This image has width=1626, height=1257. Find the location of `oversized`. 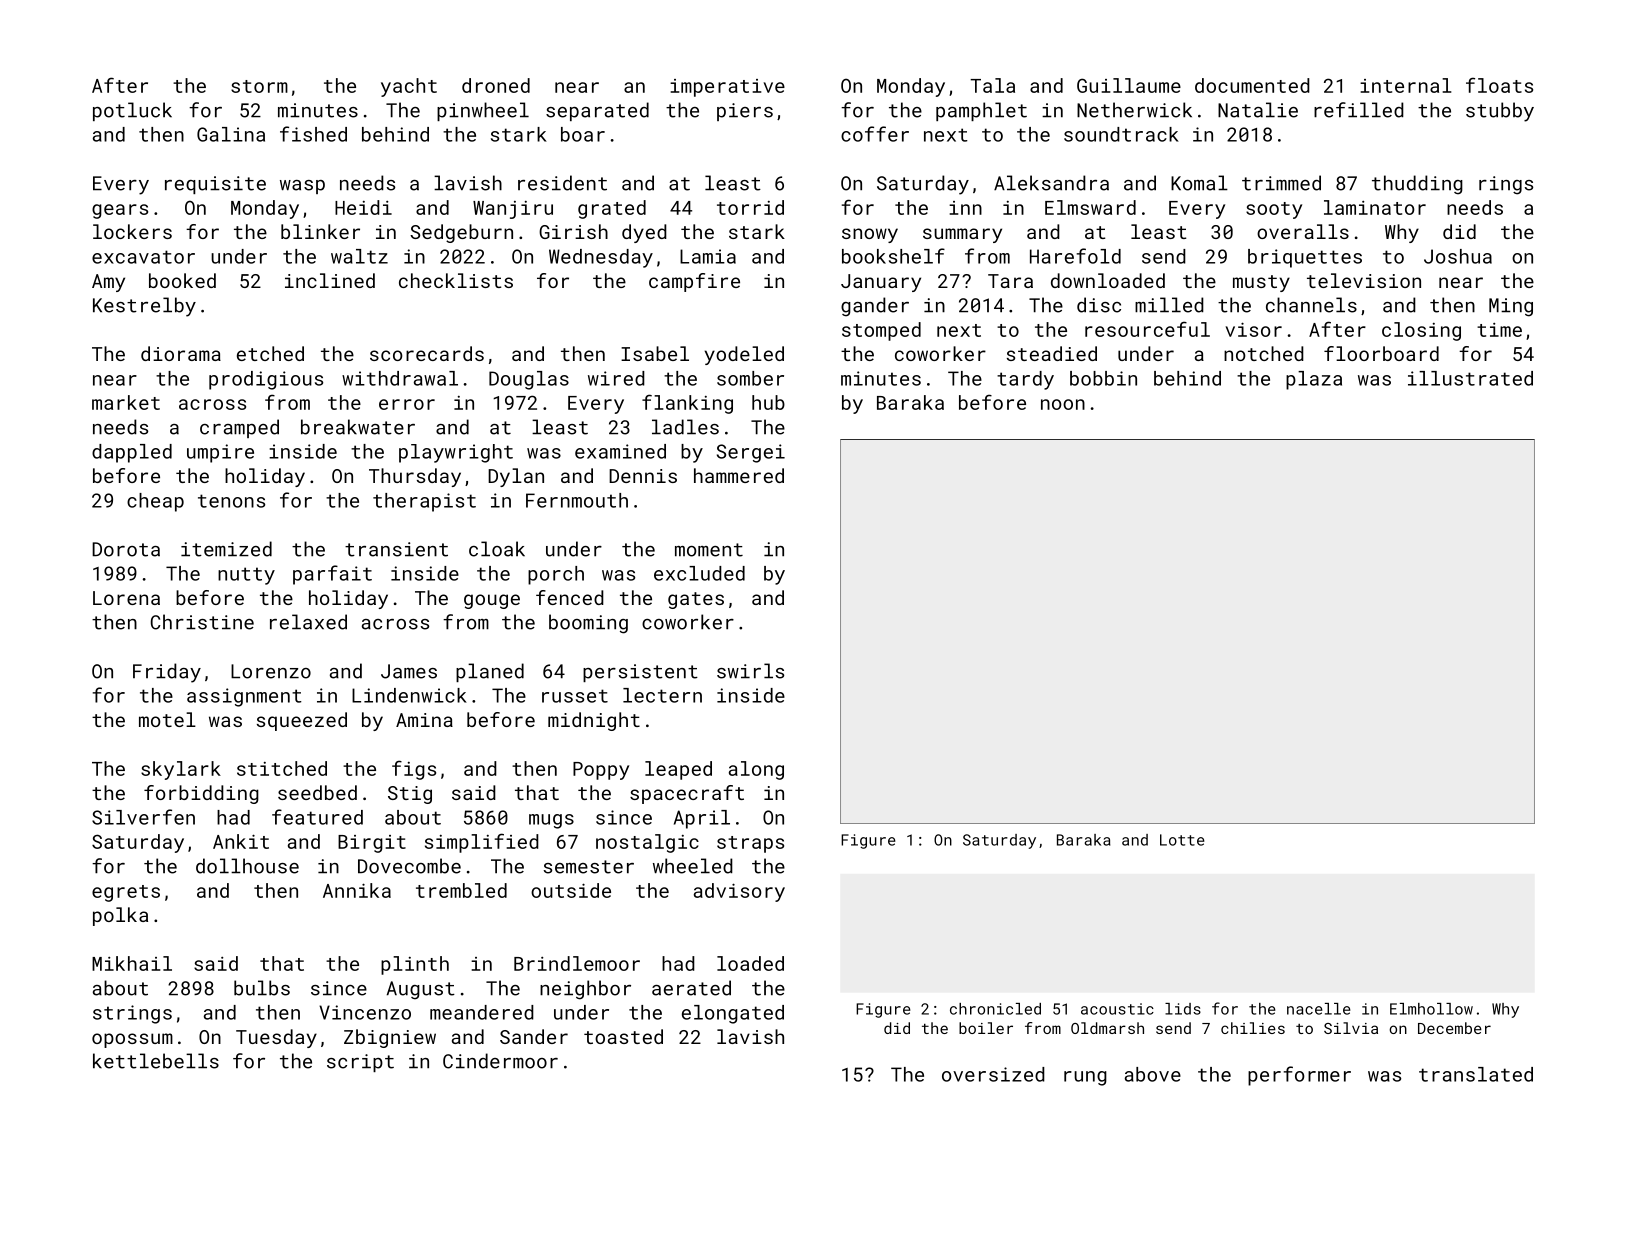

oversized is located at coordinates (993, 1074).
